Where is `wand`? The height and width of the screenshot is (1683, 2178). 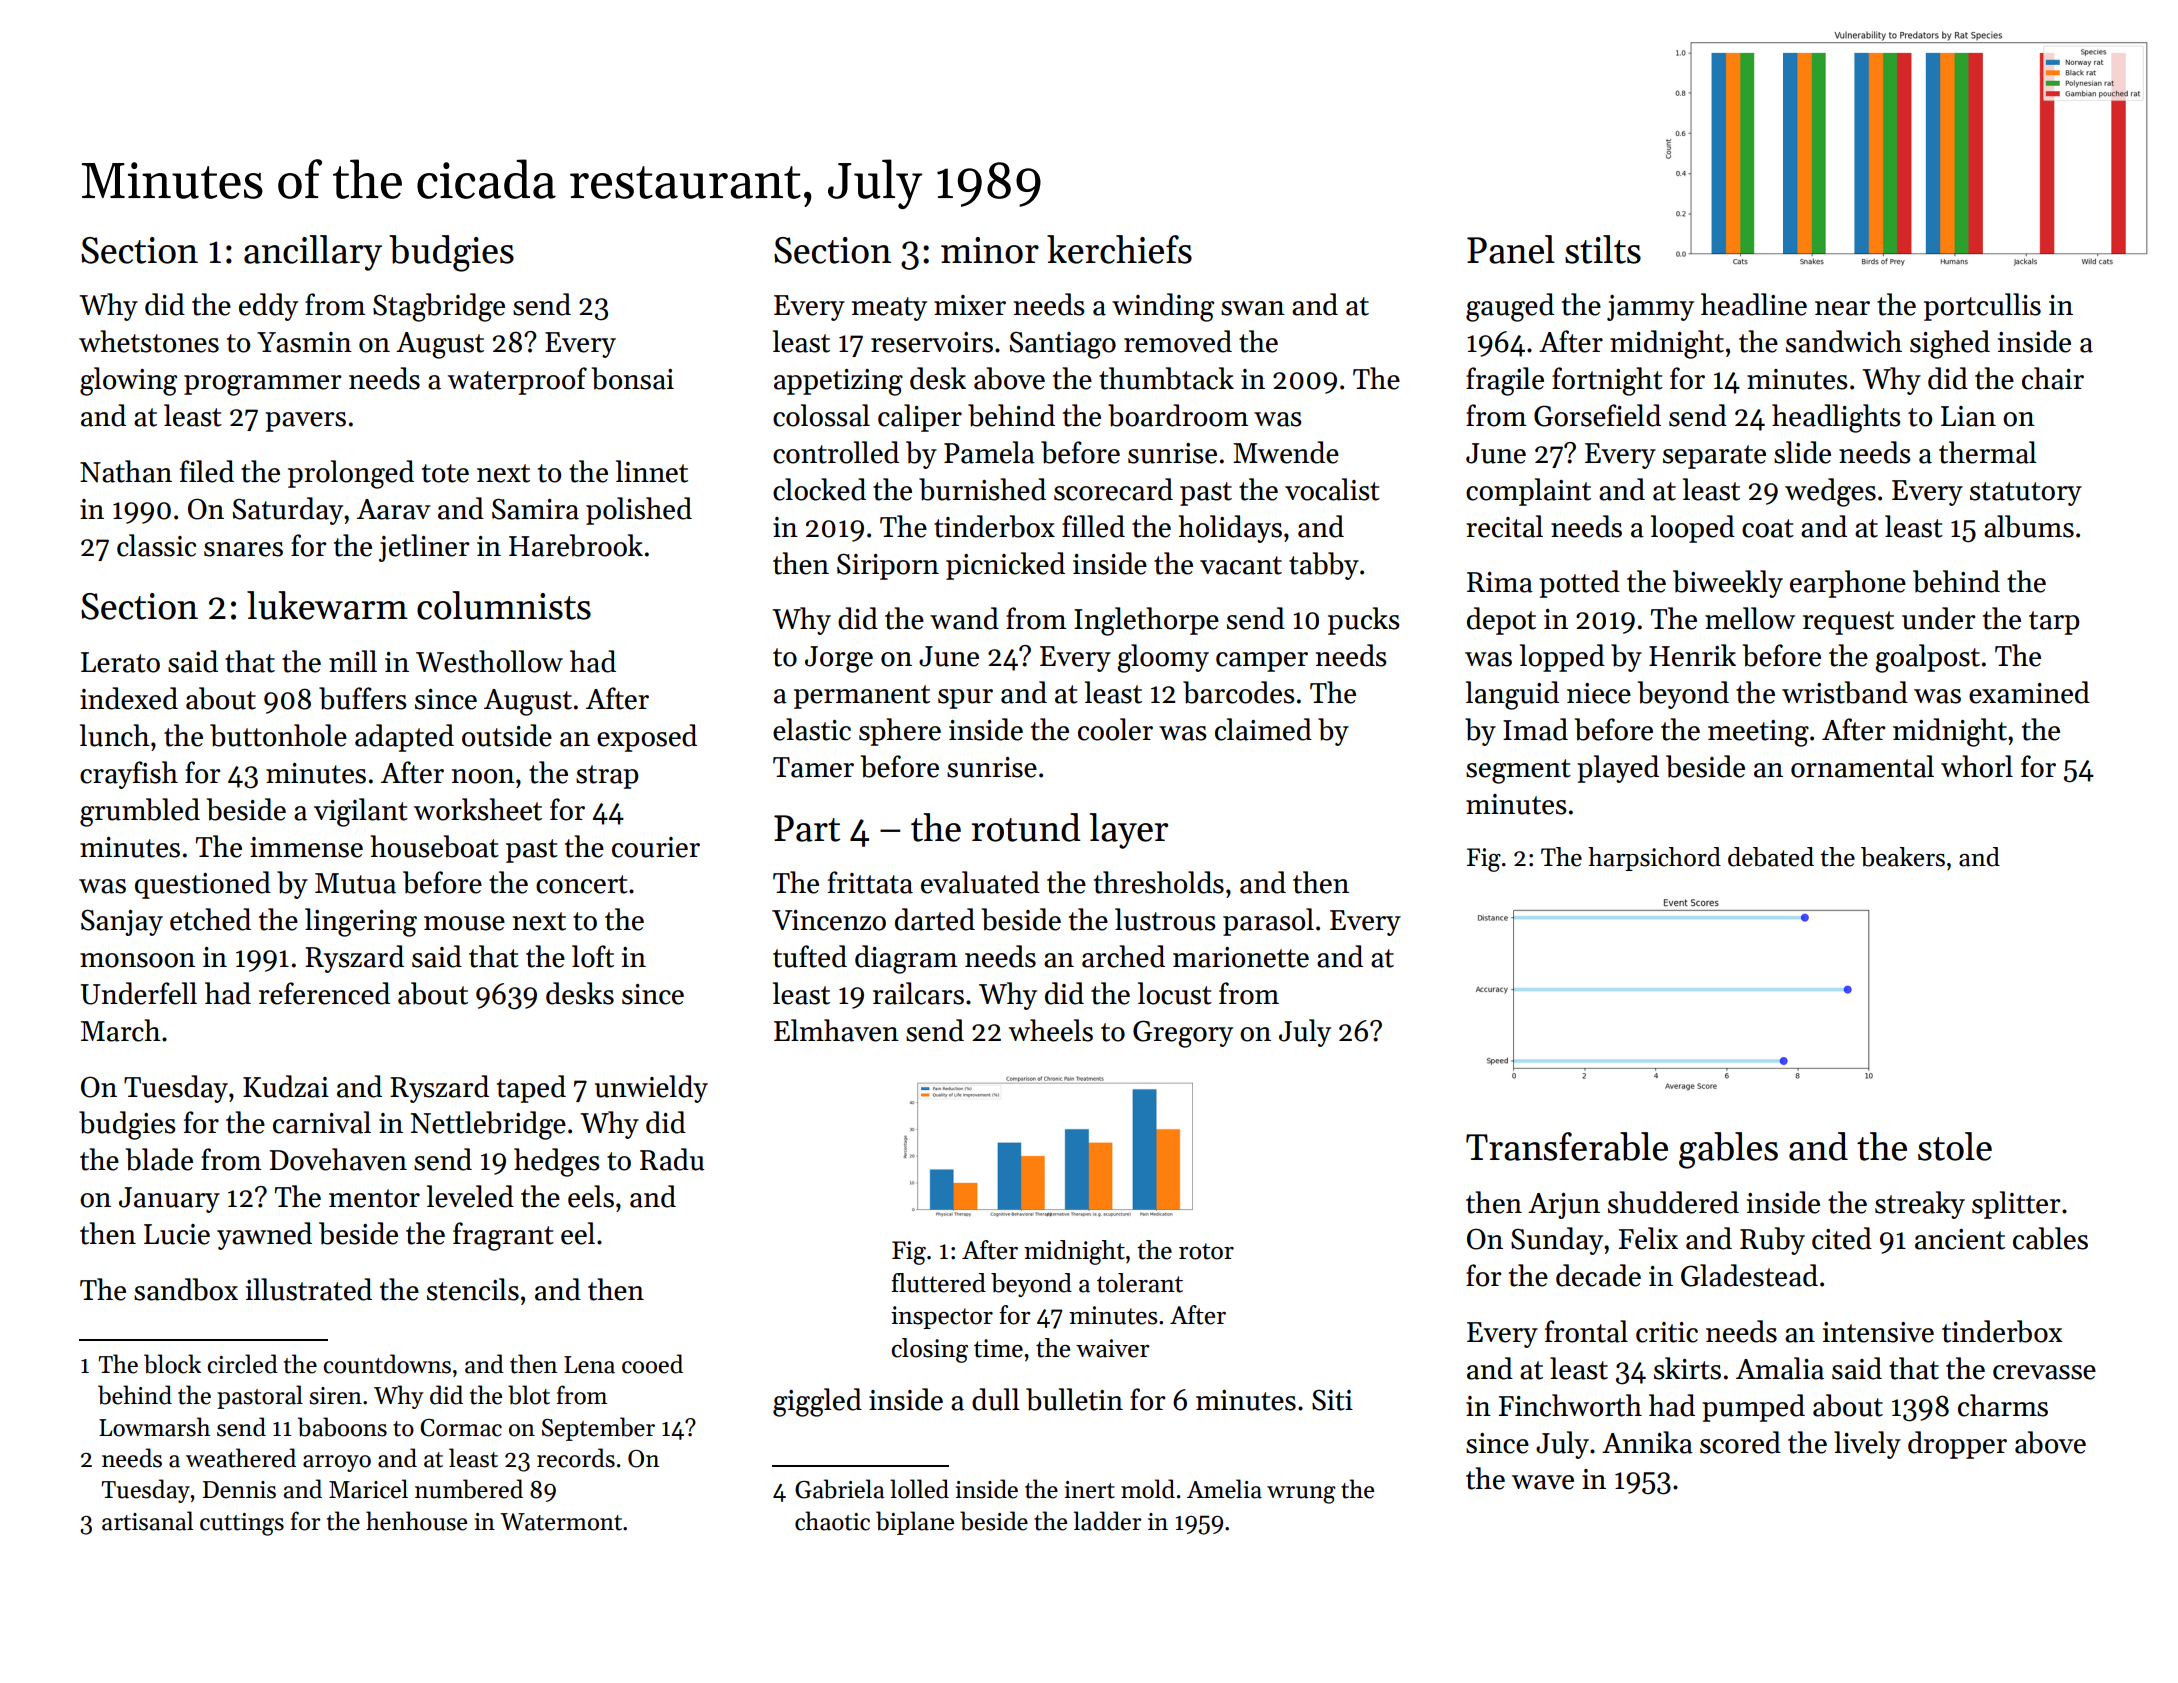
wand is located at coordinates (964, 618).
